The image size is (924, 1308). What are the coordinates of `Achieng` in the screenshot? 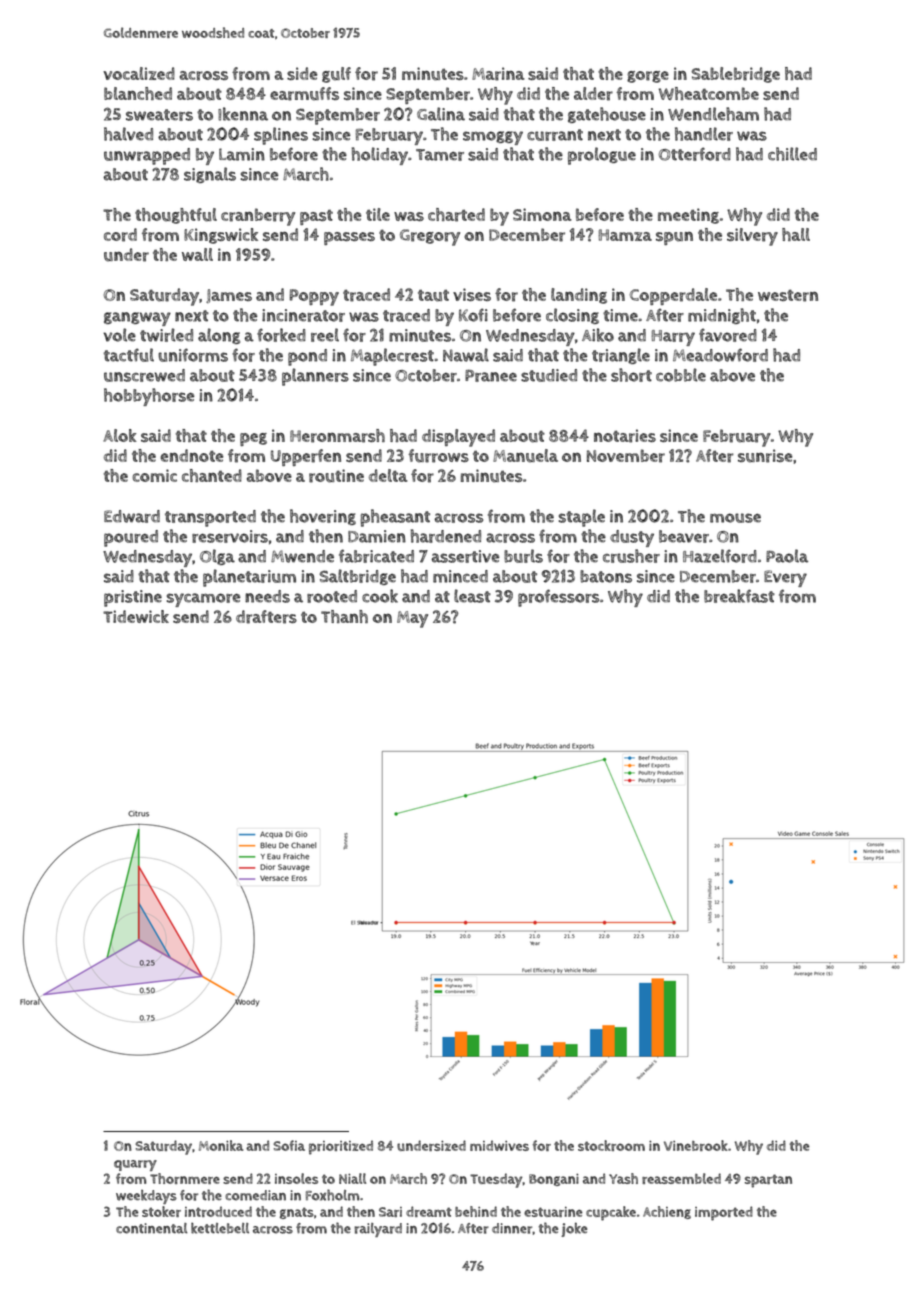 It's located at (667, 1212).
